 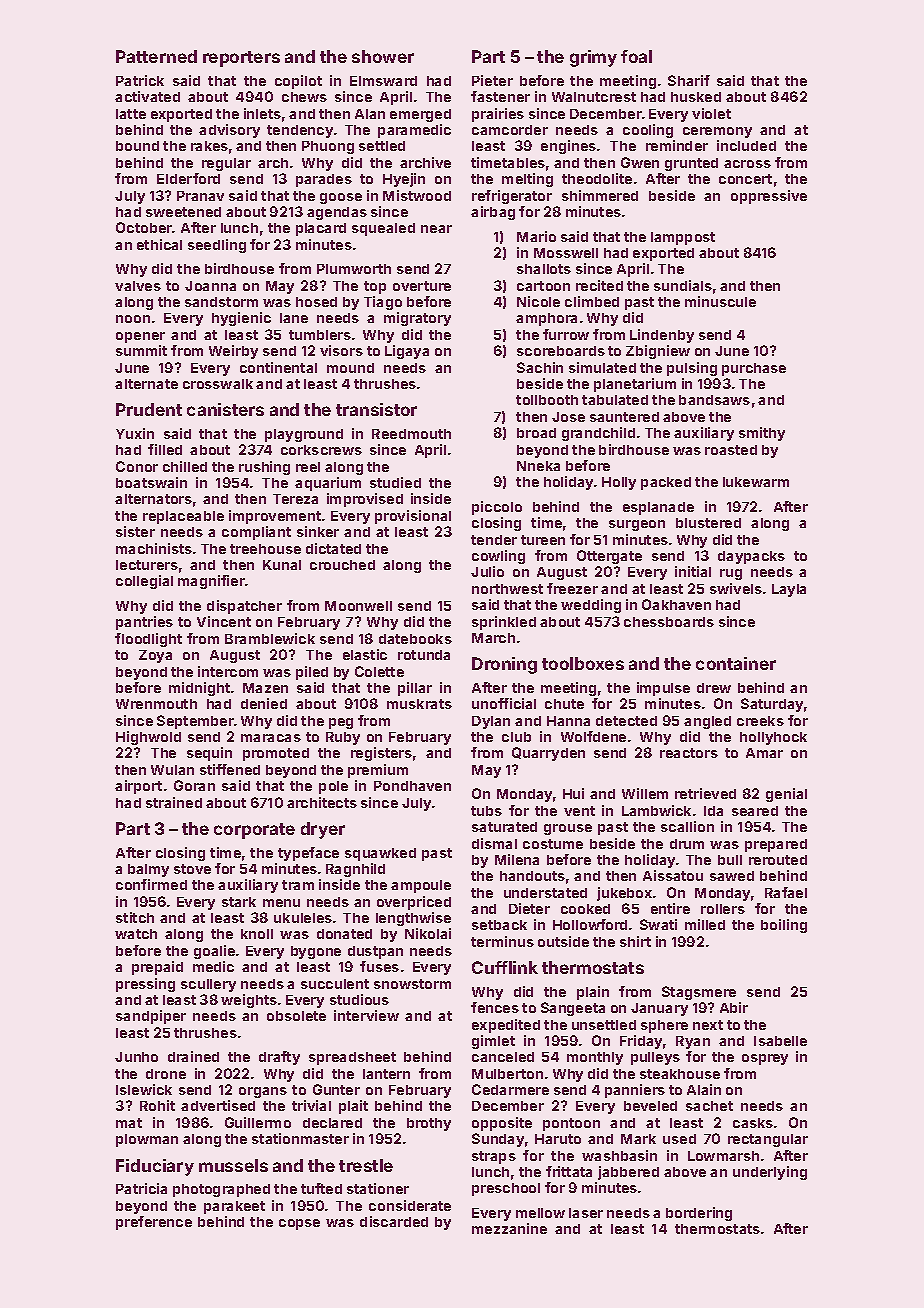 I want to click on Hyejin, so click(x=404, y=180).
